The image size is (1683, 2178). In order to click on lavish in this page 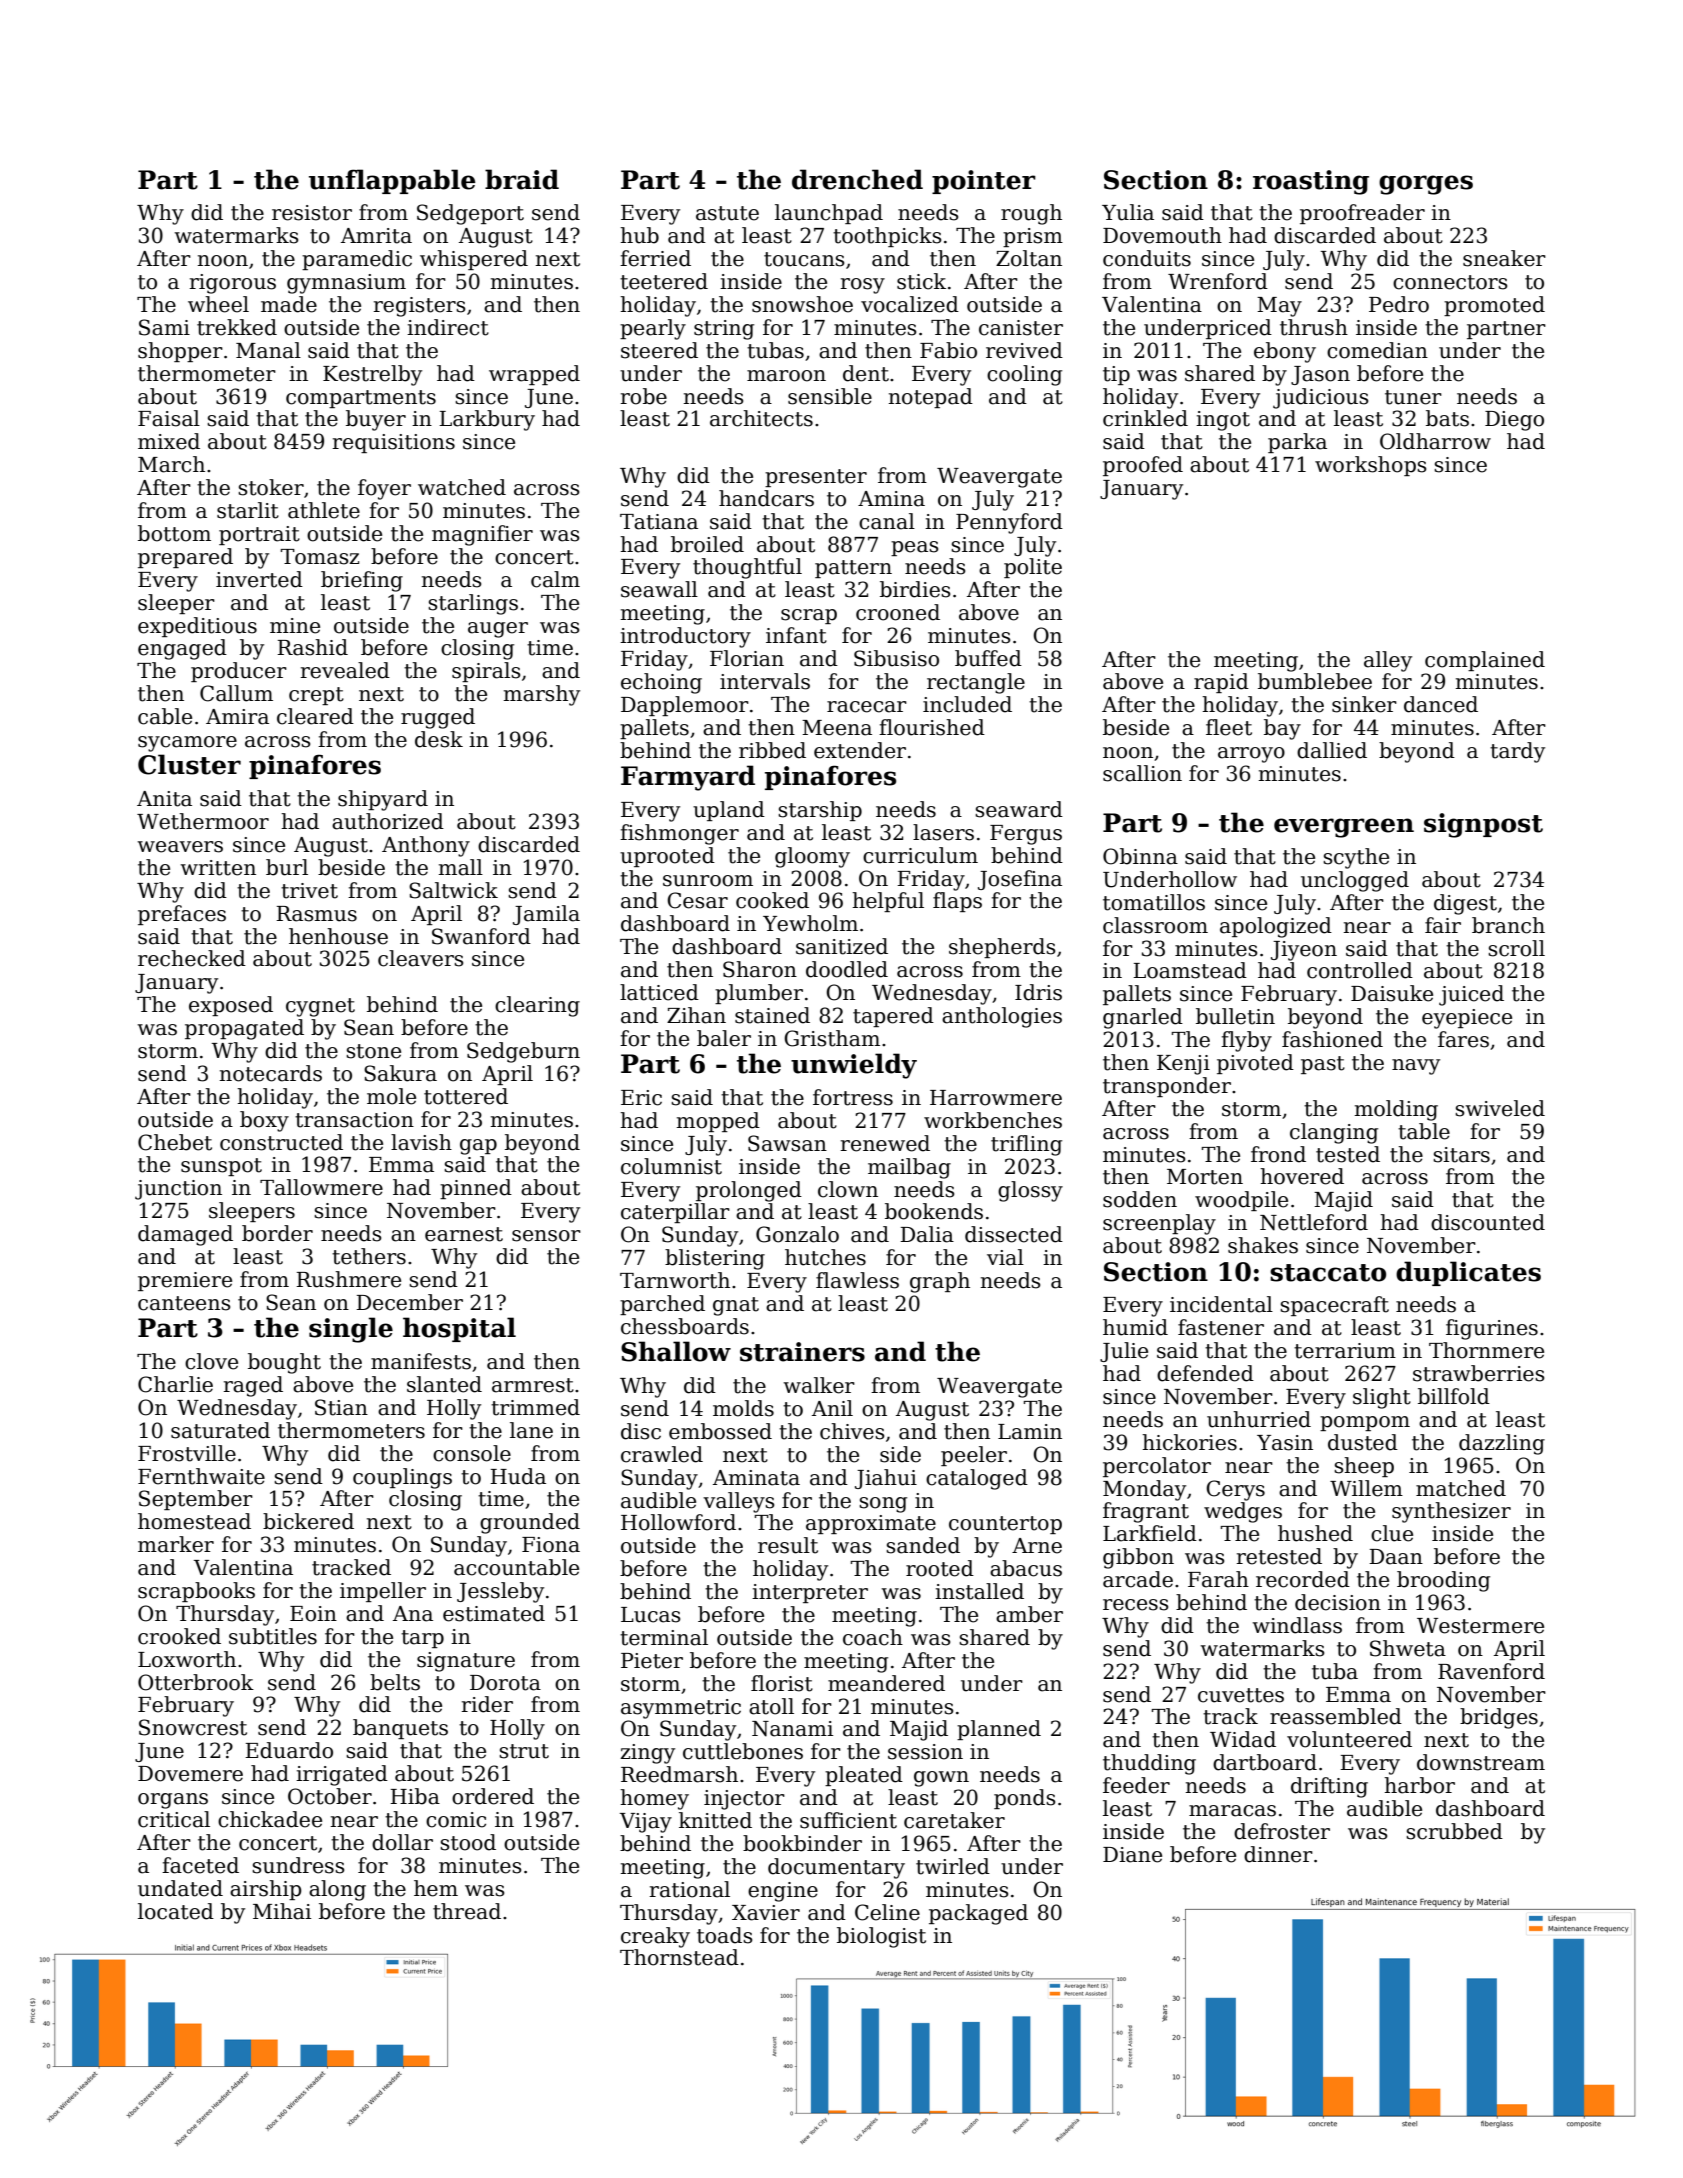, I will do `click(421, 1142)`.
